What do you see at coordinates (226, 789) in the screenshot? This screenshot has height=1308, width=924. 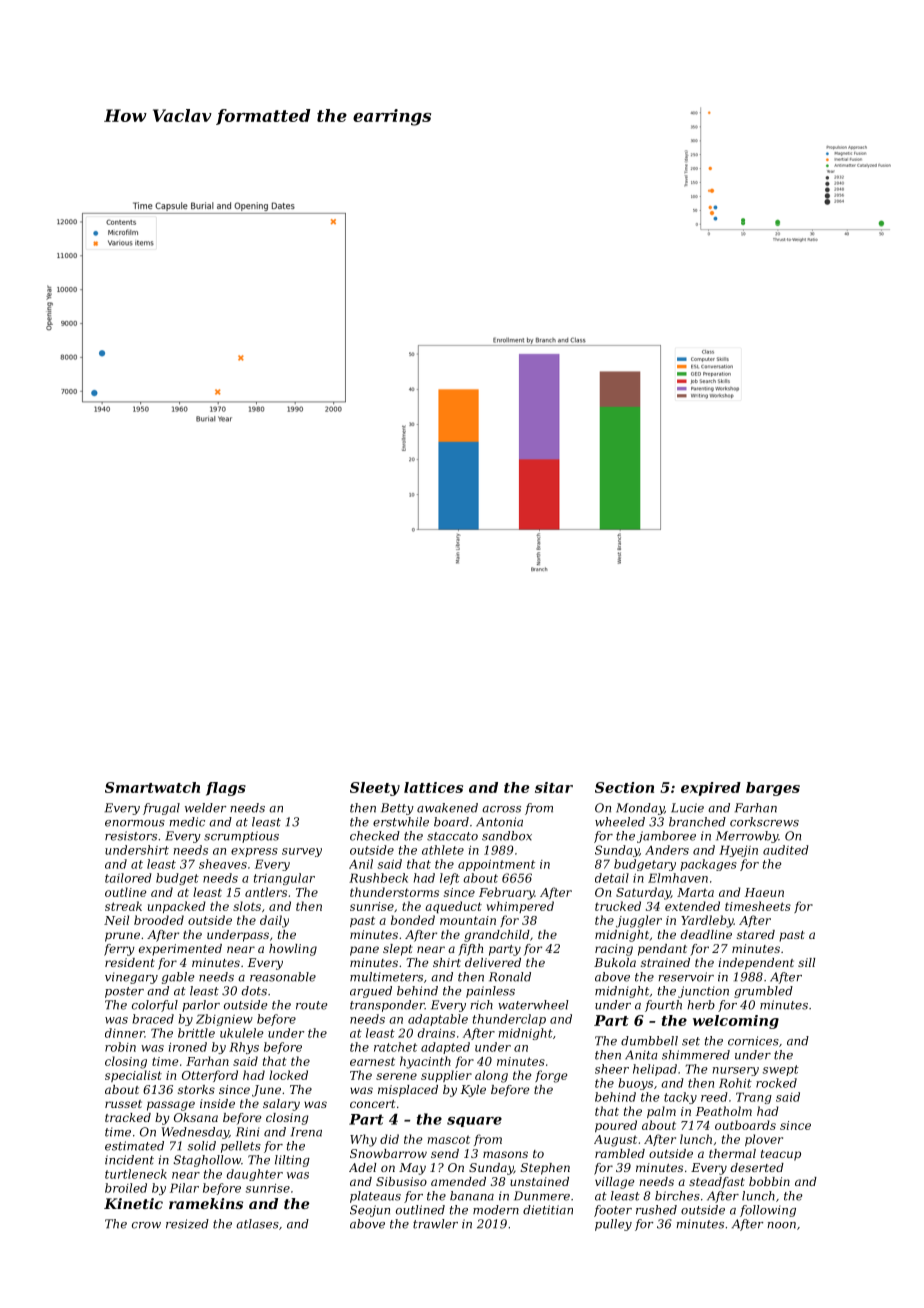 I see `flags` at bounding box center [226, 789].
